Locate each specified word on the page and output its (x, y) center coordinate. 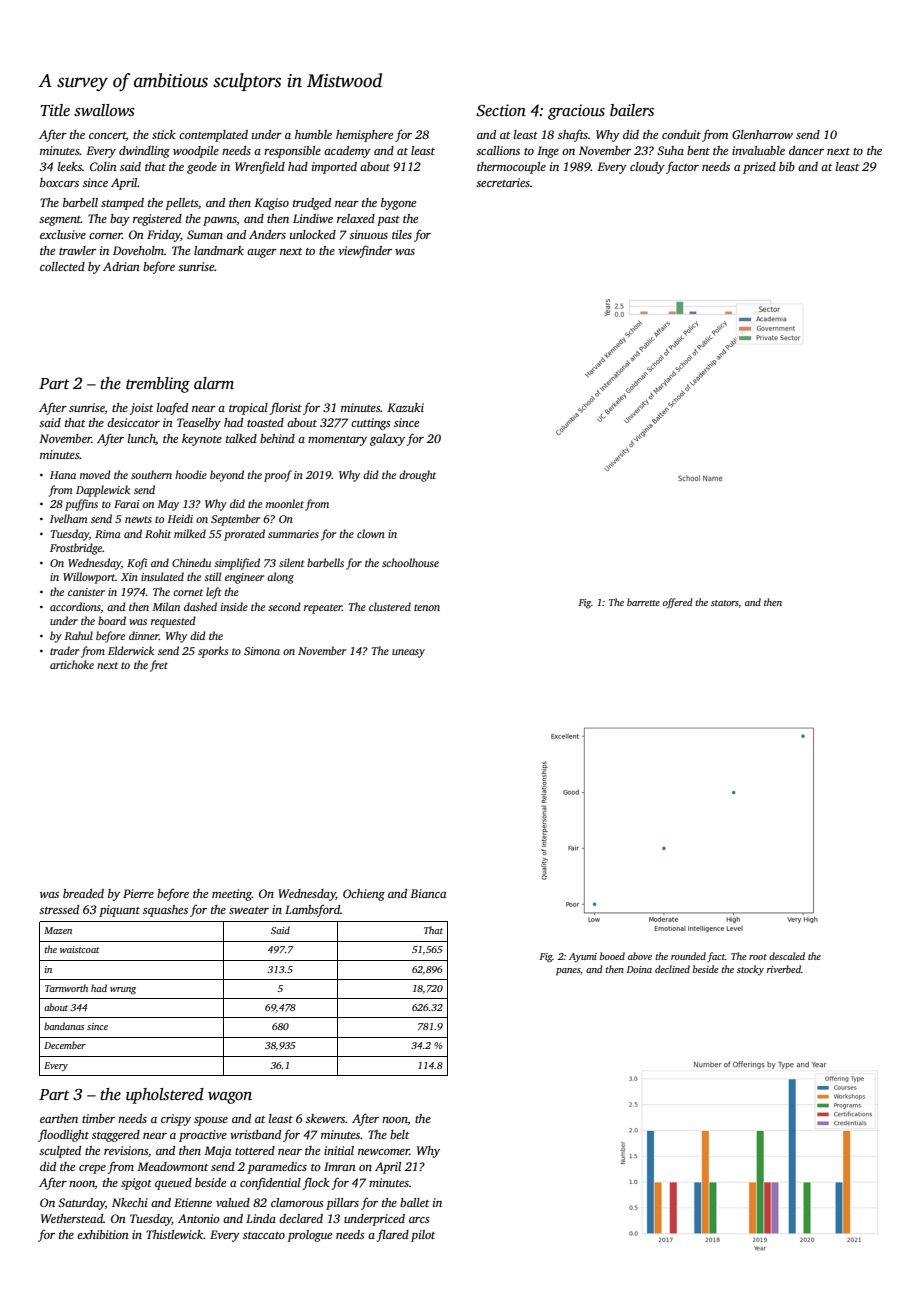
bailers (632, 110)
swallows (104, 110)
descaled (787, 956)
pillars (342, 1204)
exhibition (103, 1234)
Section (501, 110)
